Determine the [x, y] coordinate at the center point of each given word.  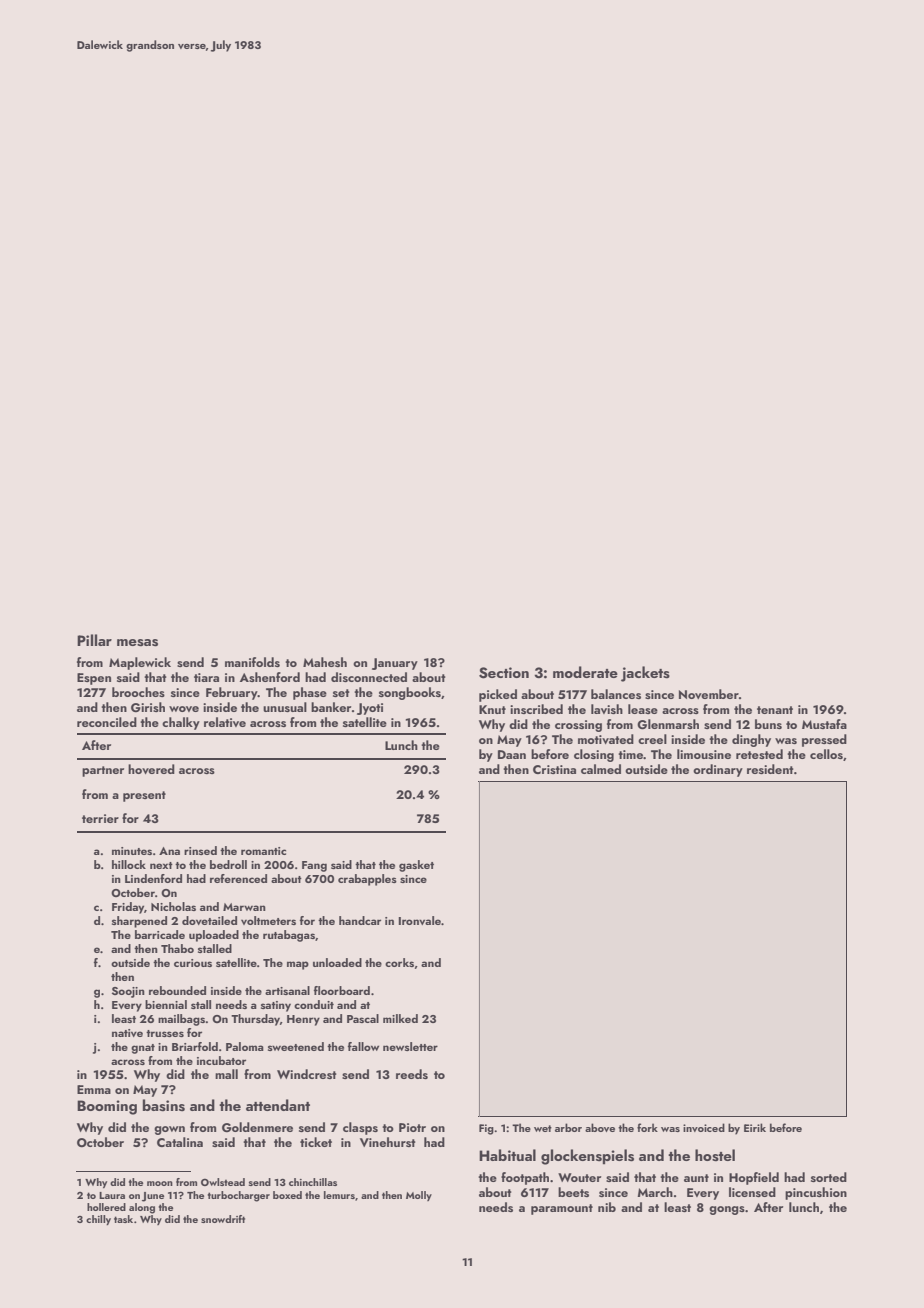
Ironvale [419, 920]
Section [504, 673]
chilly [98, 1220]
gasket [416, 866]
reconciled [107, 722]
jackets [645, 674]
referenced [238, 878]
